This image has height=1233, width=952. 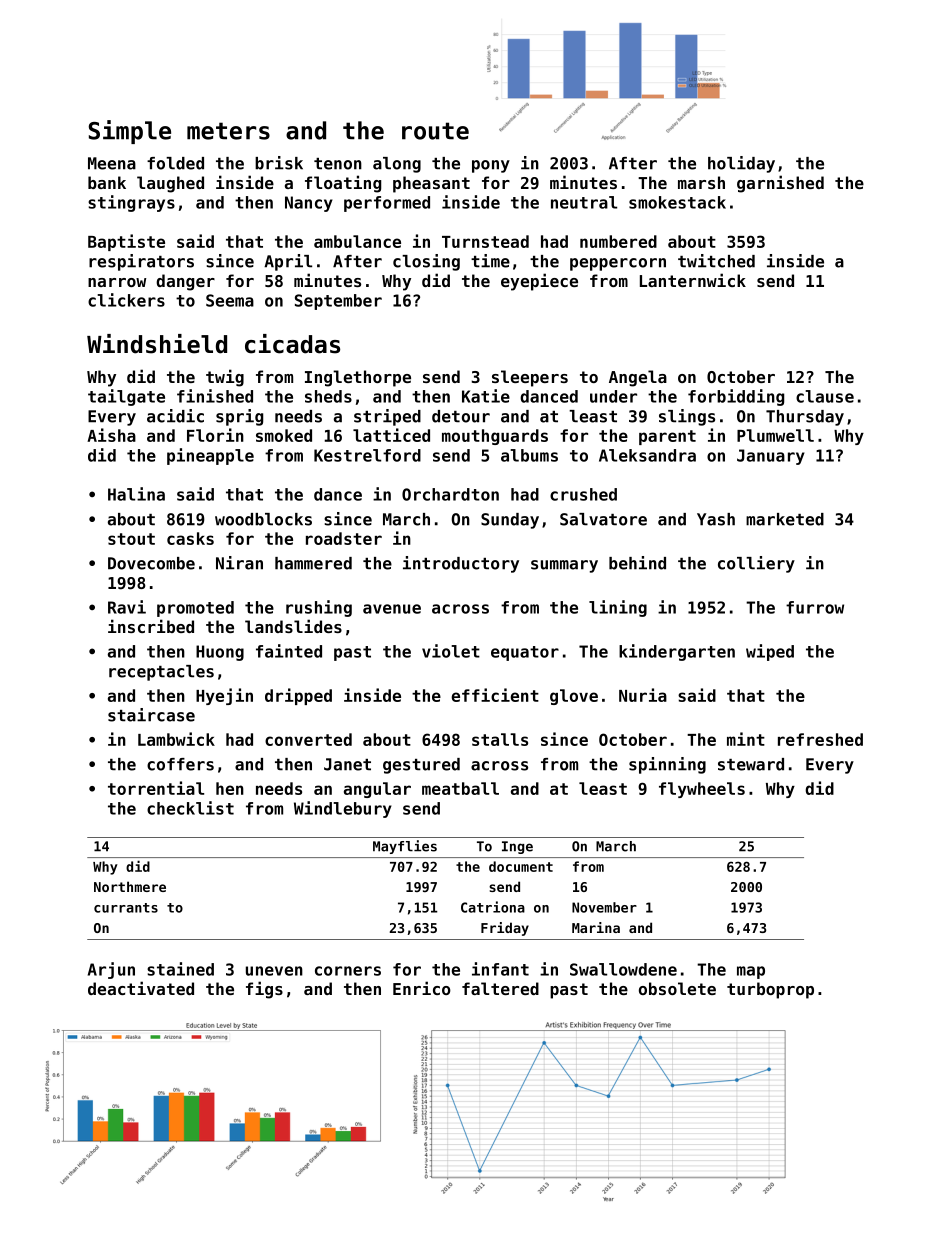 I want to click on holiday, so click(x=741, y=164).
